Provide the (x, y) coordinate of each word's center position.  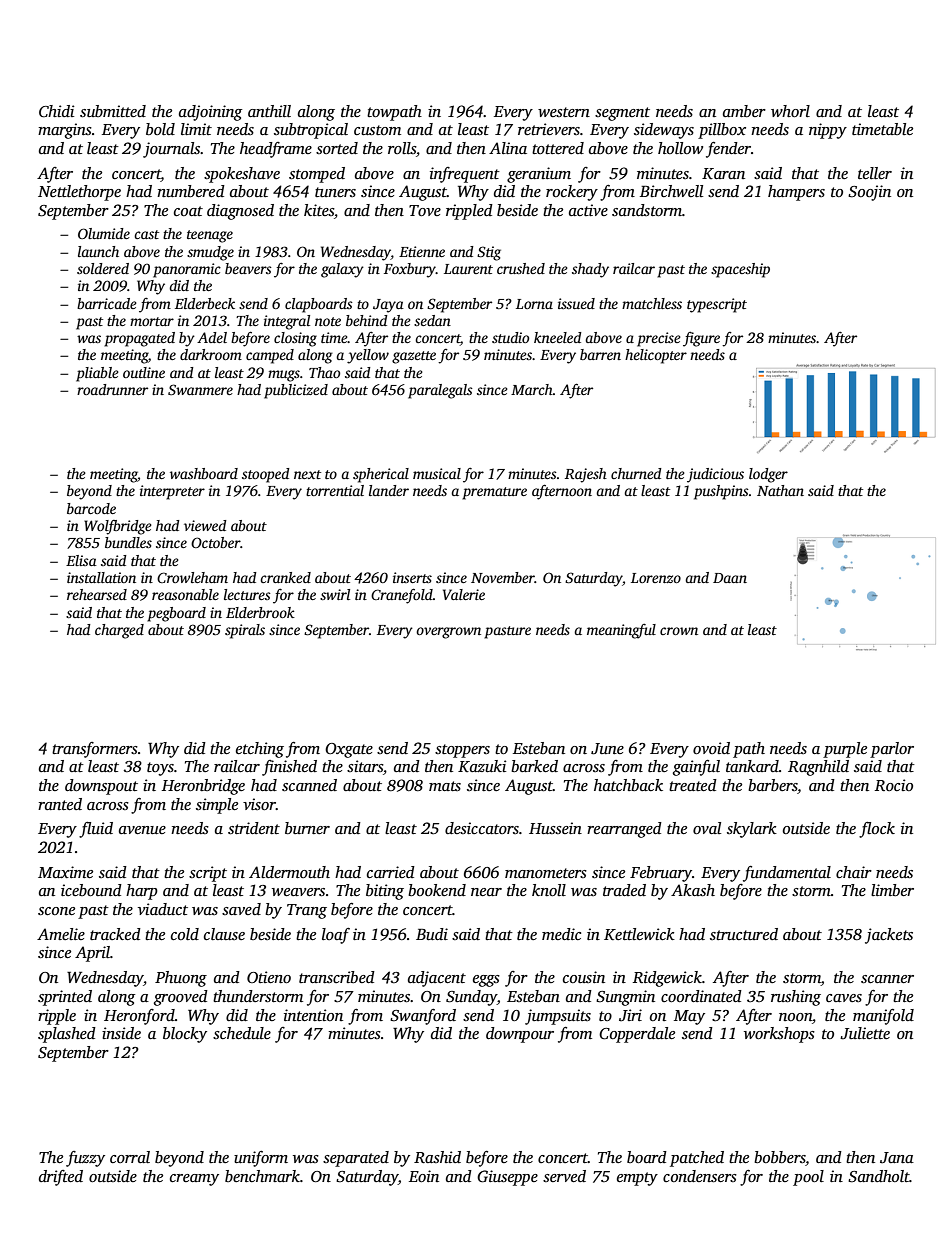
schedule (242, 1033)
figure (701, 339)
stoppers (462, 751)
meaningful (621, 631)
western (564, 112)
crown (679, 631)
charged (119, 631)
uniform (261, 1159)
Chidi (57, 111)
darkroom (211, 354)
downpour (520, 1035)
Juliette (865, 1033)
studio (510, 337)
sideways (664, 131)
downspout (101, 787)
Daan (730, 578)
